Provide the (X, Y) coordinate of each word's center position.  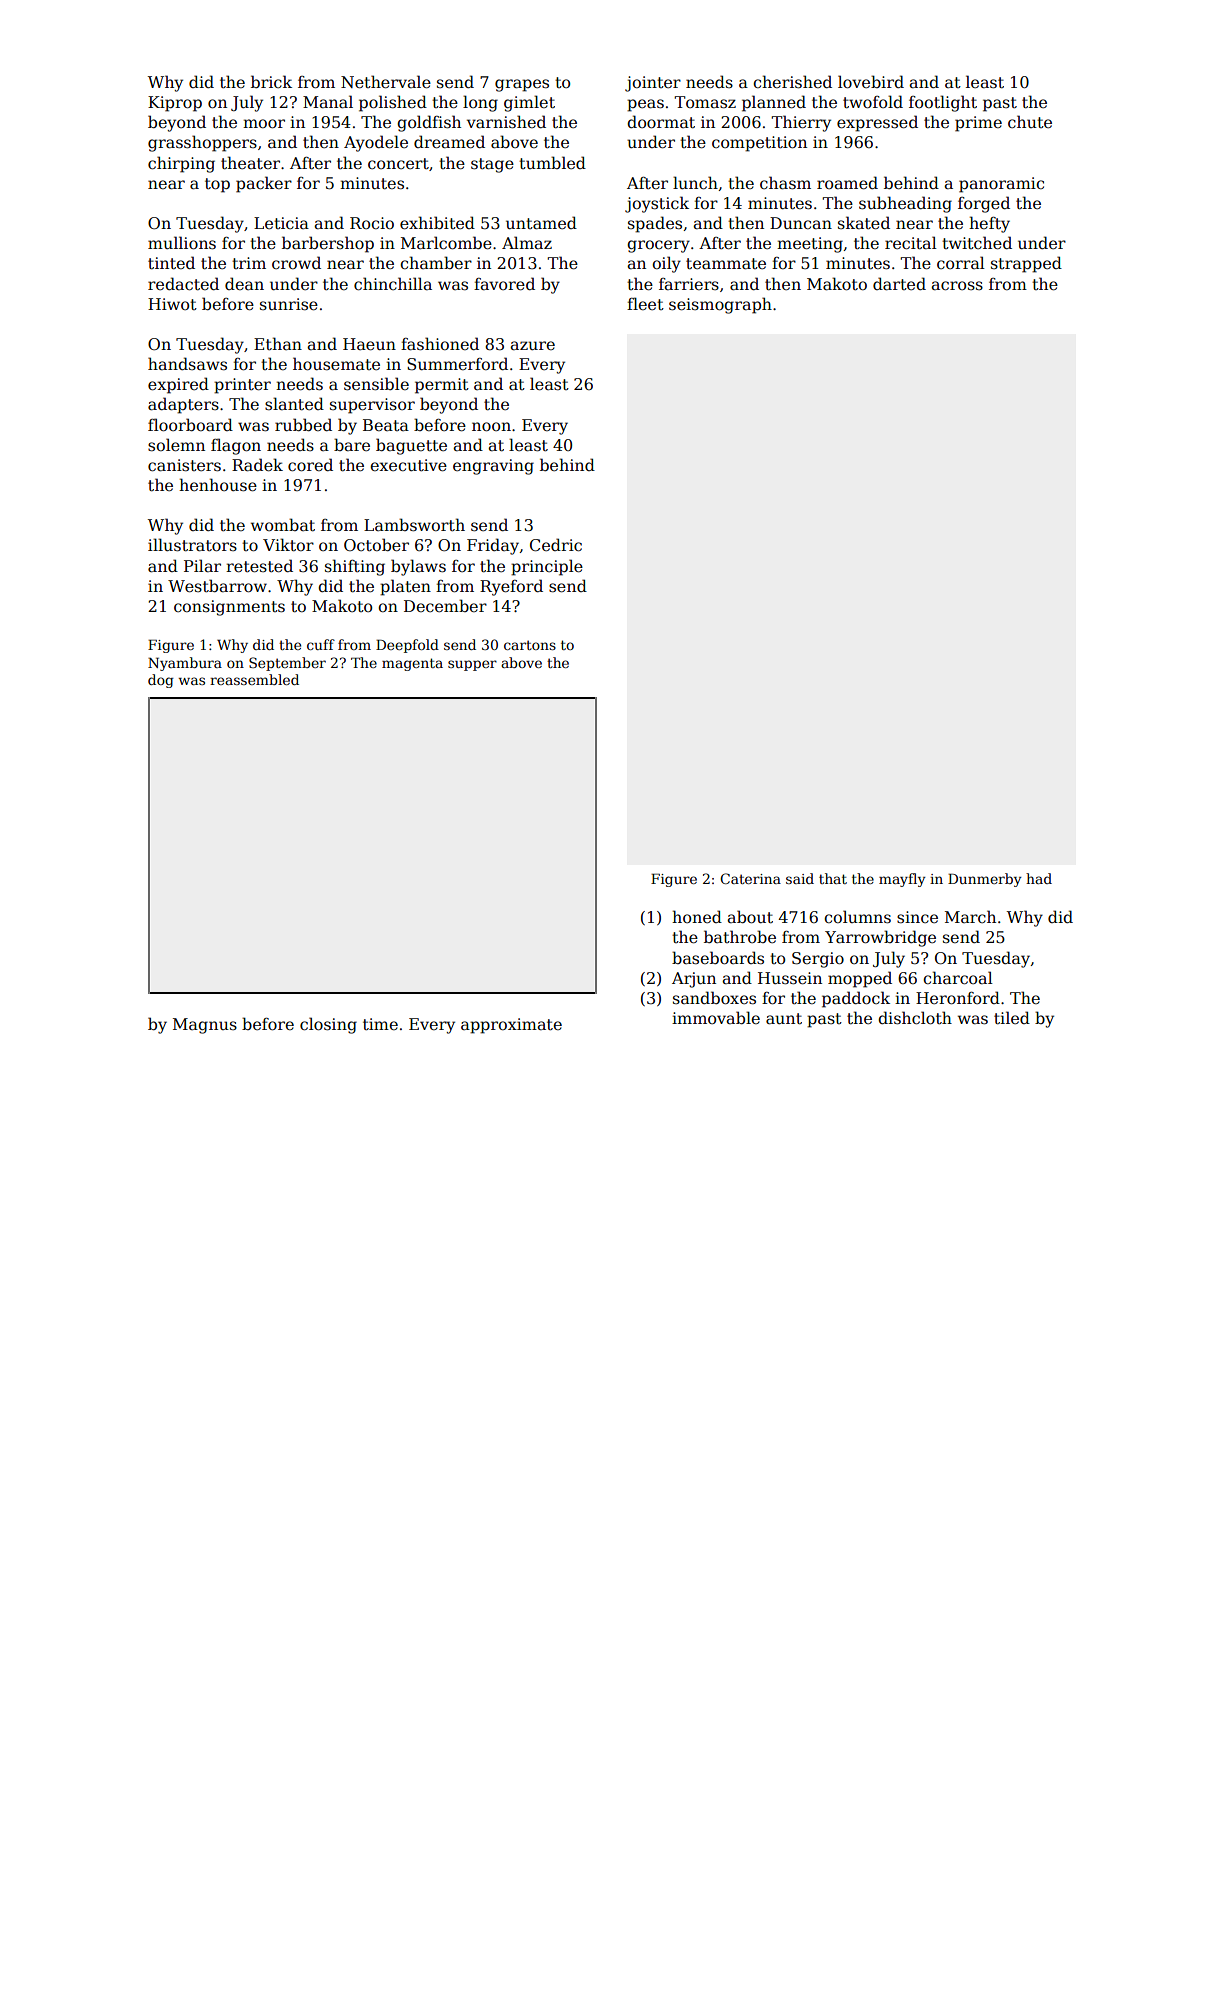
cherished (792, 82)
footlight (943, 103)
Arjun (694, 980)
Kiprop (175, 104)
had (1039, 878)
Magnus (205, 1026)
